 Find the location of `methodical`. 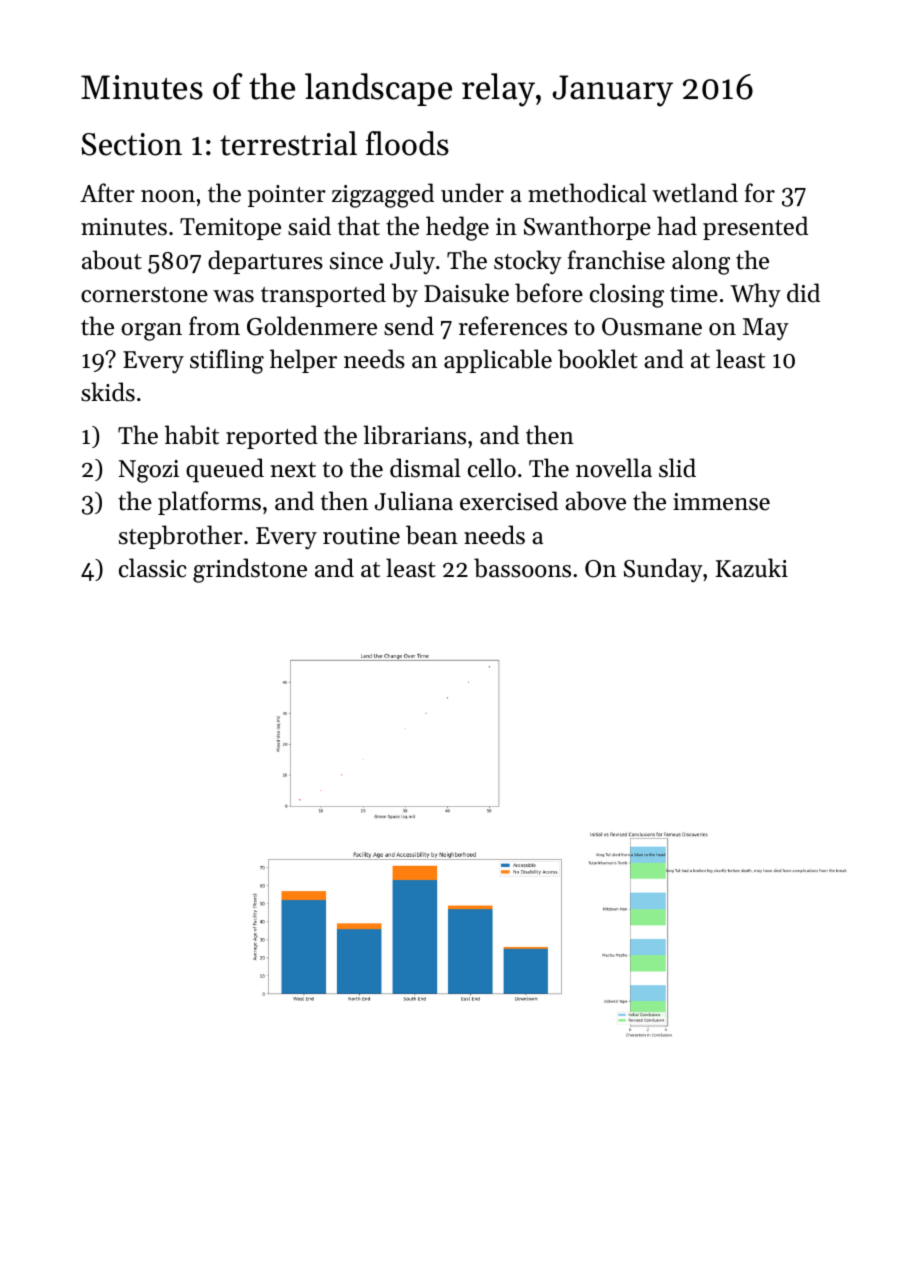

methodical is located at coordinates (587, 193).
